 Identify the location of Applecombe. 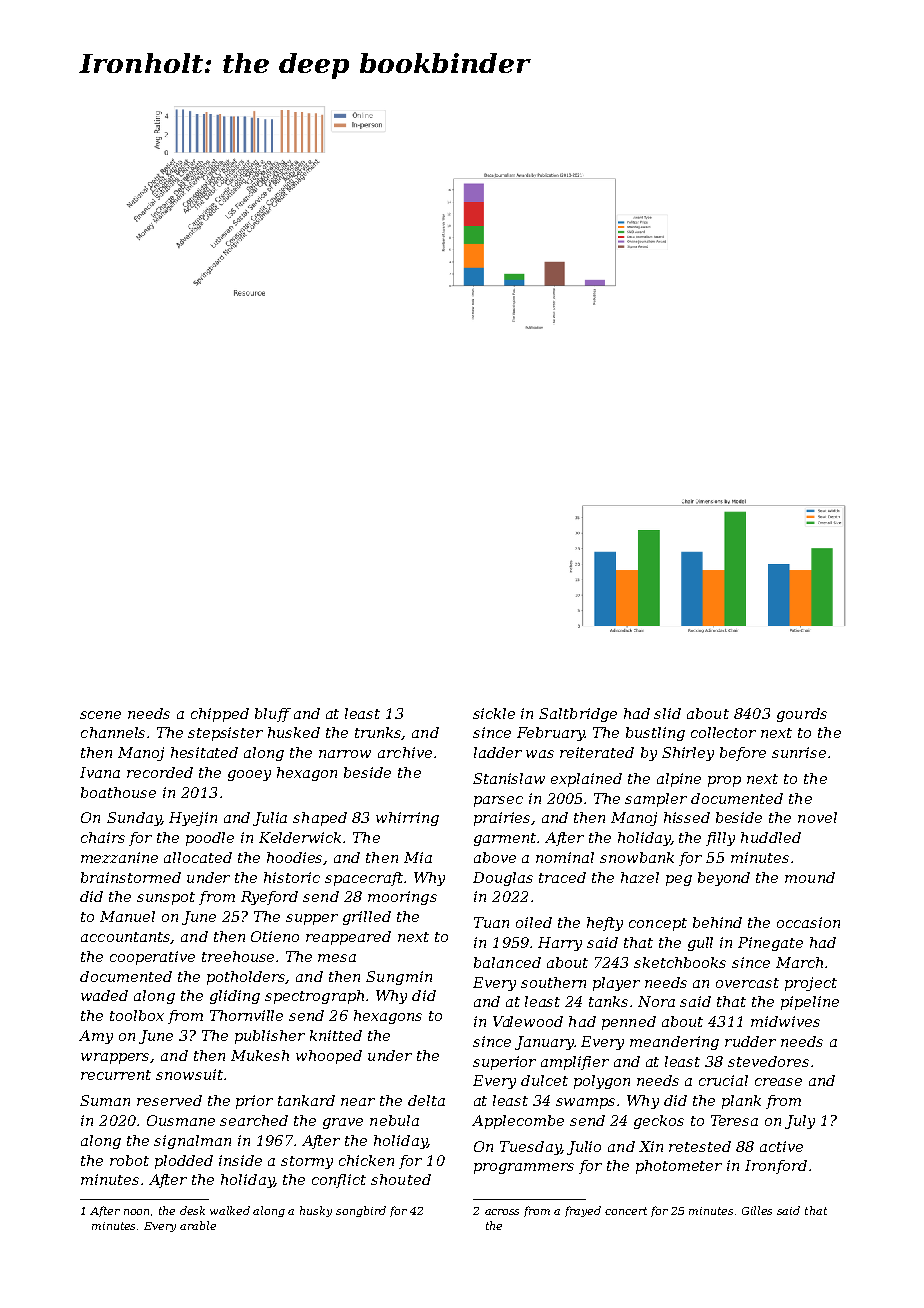
(518, 1122).
